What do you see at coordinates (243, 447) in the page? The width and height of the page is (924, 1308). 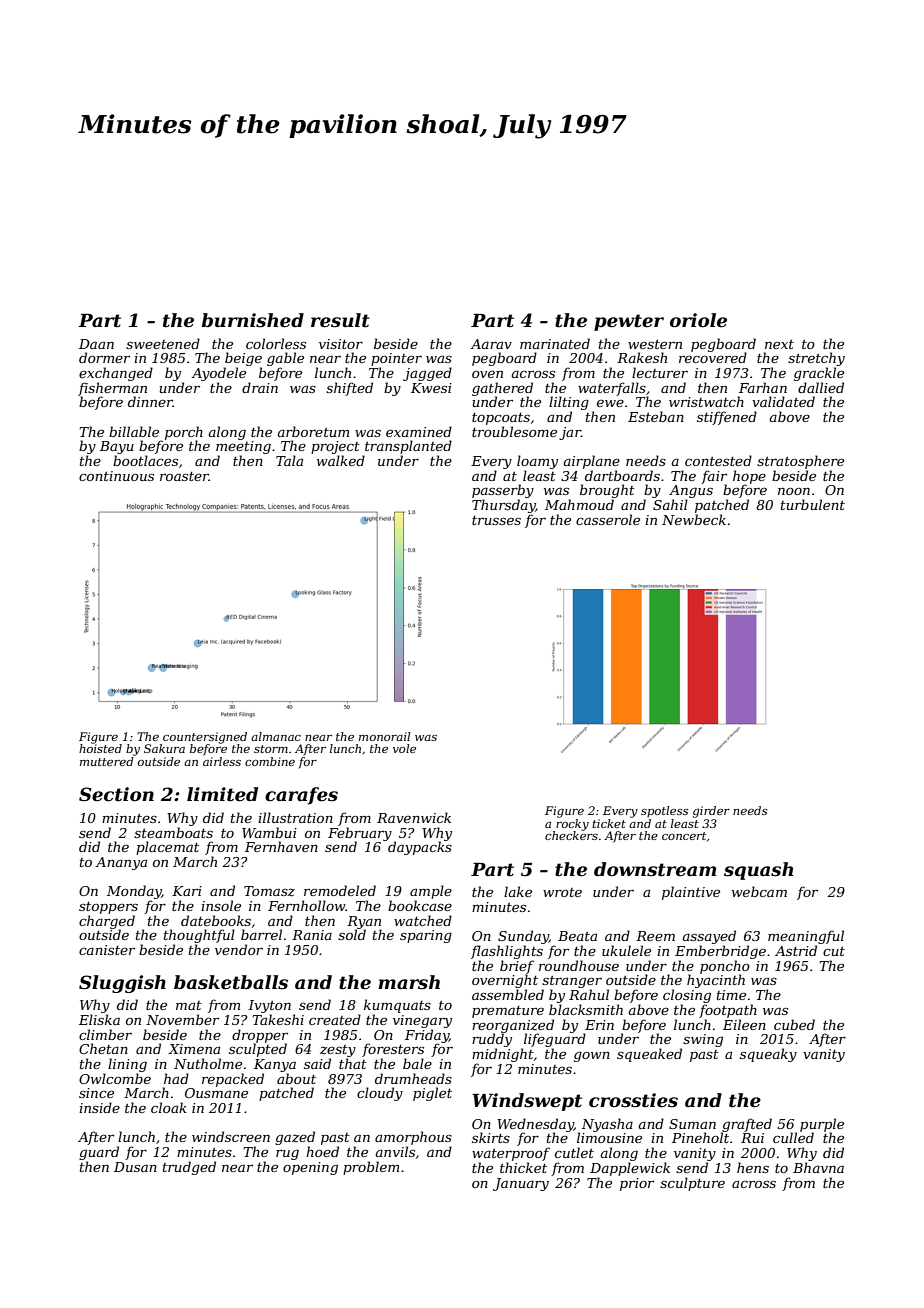 I see `meeting` at bounding box center [243, 447].
